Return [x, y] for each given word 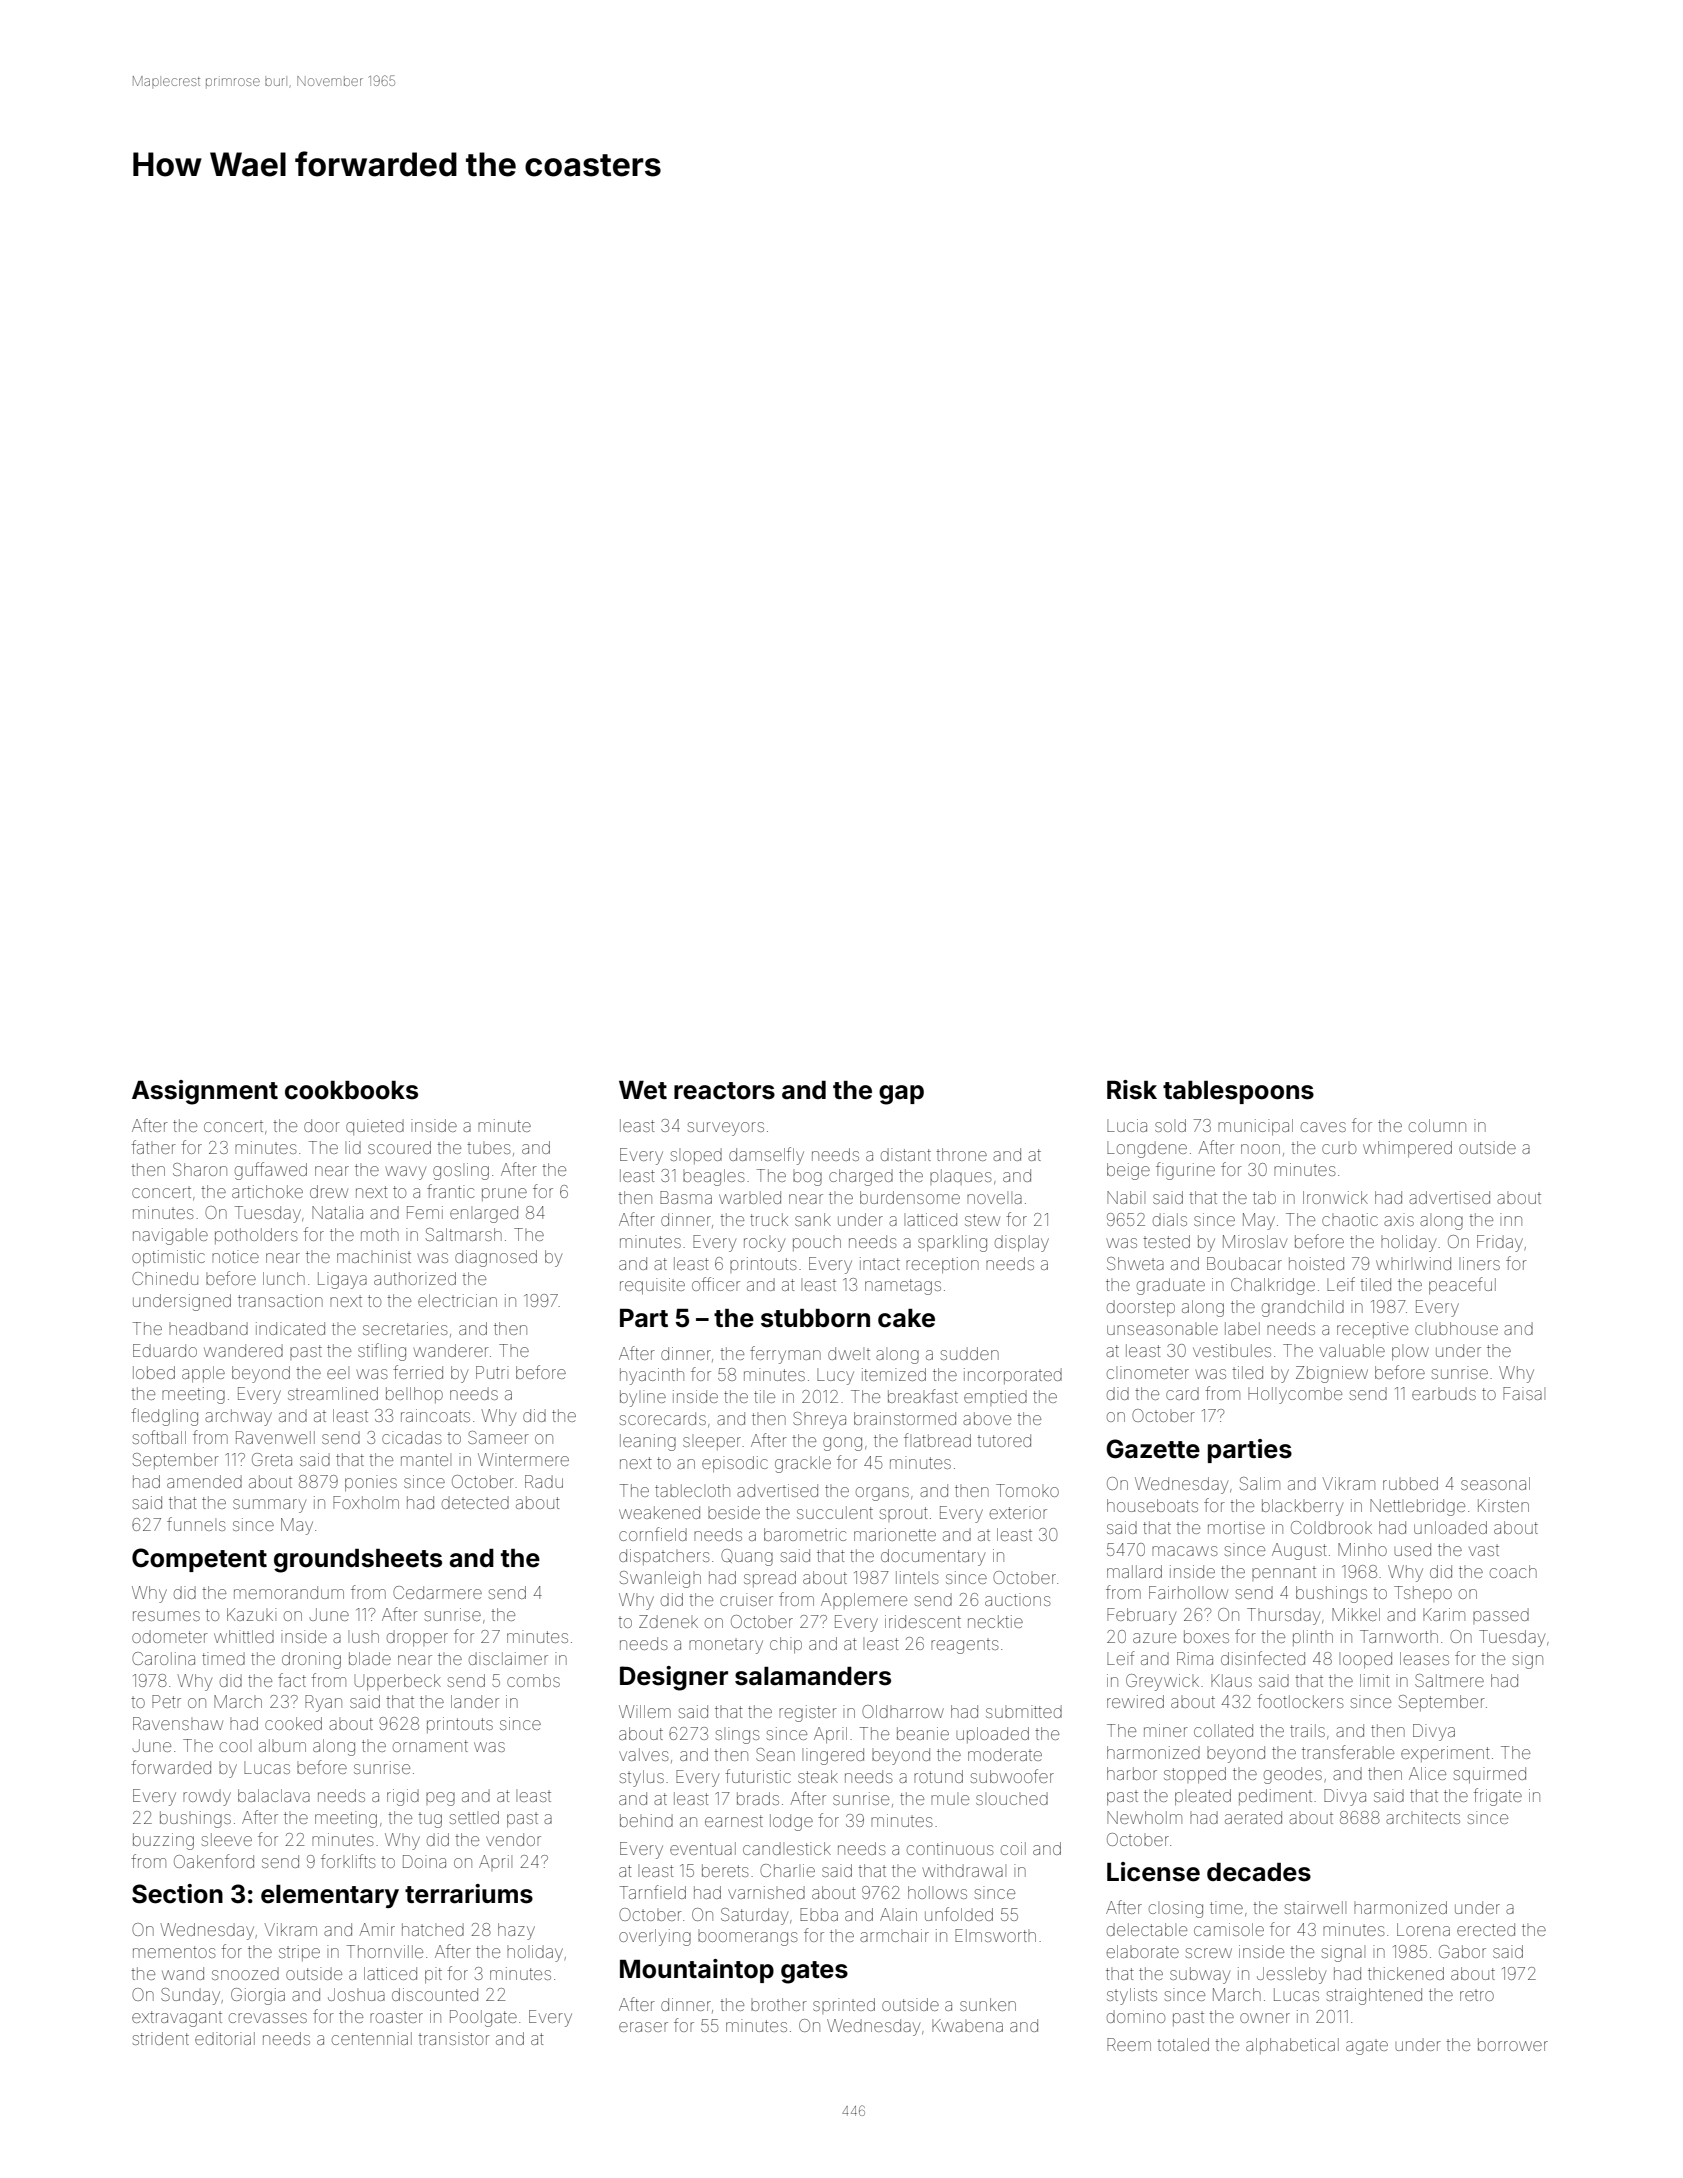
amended [204, 1481]
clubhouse [1456, 1328]
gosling [461, 1171]
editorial [225, 2038]
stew [982, 1220]
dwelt [849, 1353]
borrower [1513, 2044]
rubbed [1410, 1483]
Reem [1129, 2044]
